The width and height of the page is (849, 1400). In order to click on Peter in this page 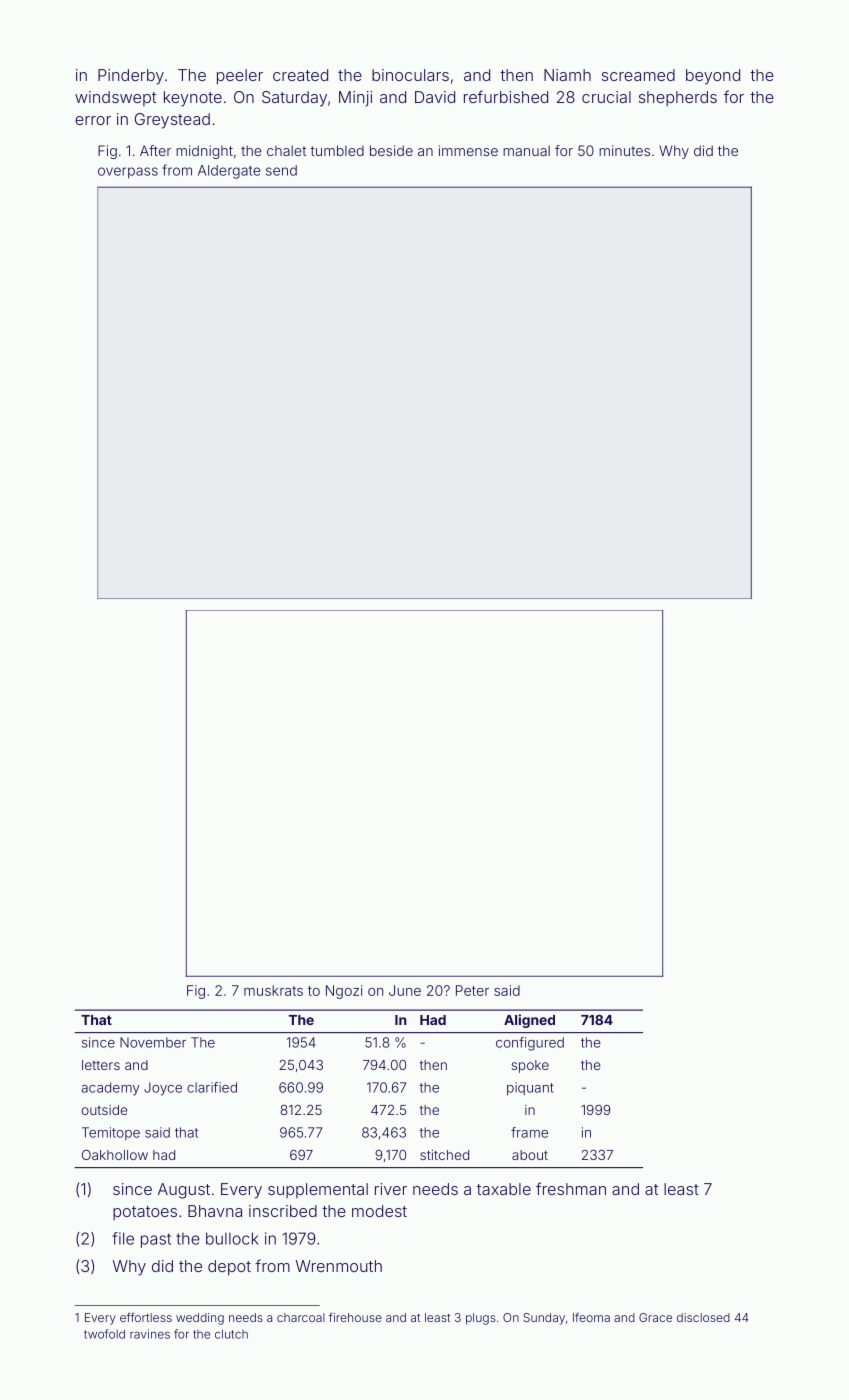, I will do `click(472, 990)`.
